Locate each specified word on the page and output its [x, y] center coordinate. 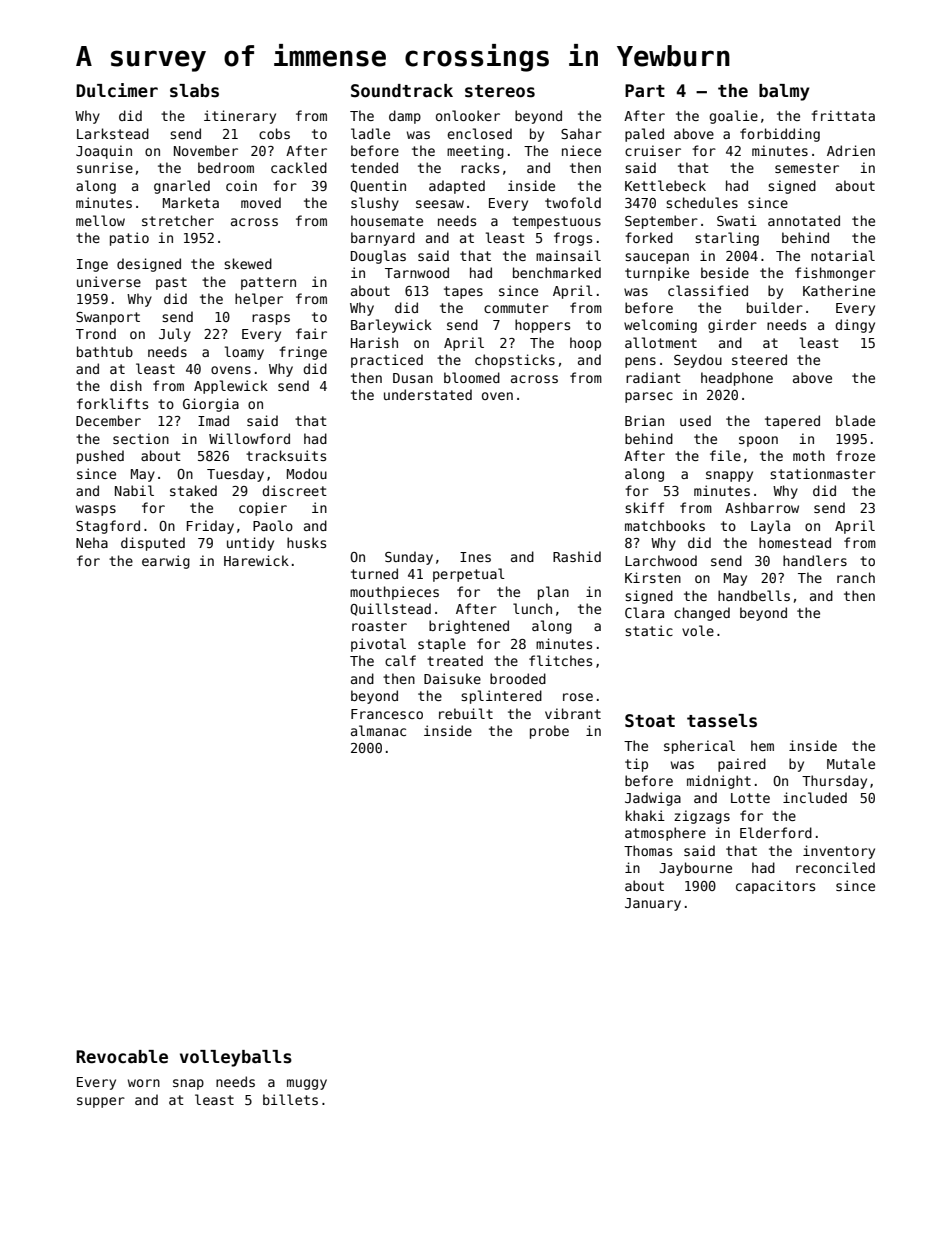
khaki [645, 815]
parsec [649, 397]
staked [193, 490]
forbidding [780, 135]
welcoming [660, 326]
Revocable [122, 1057]
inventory [839, 852]
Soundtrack [402, 91]
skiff [644, 507]
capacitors [775, 887]
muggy [307, 1084]
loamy [244, 353]
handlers [815, 560]
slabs [194, 91]
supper [101, 1102]
